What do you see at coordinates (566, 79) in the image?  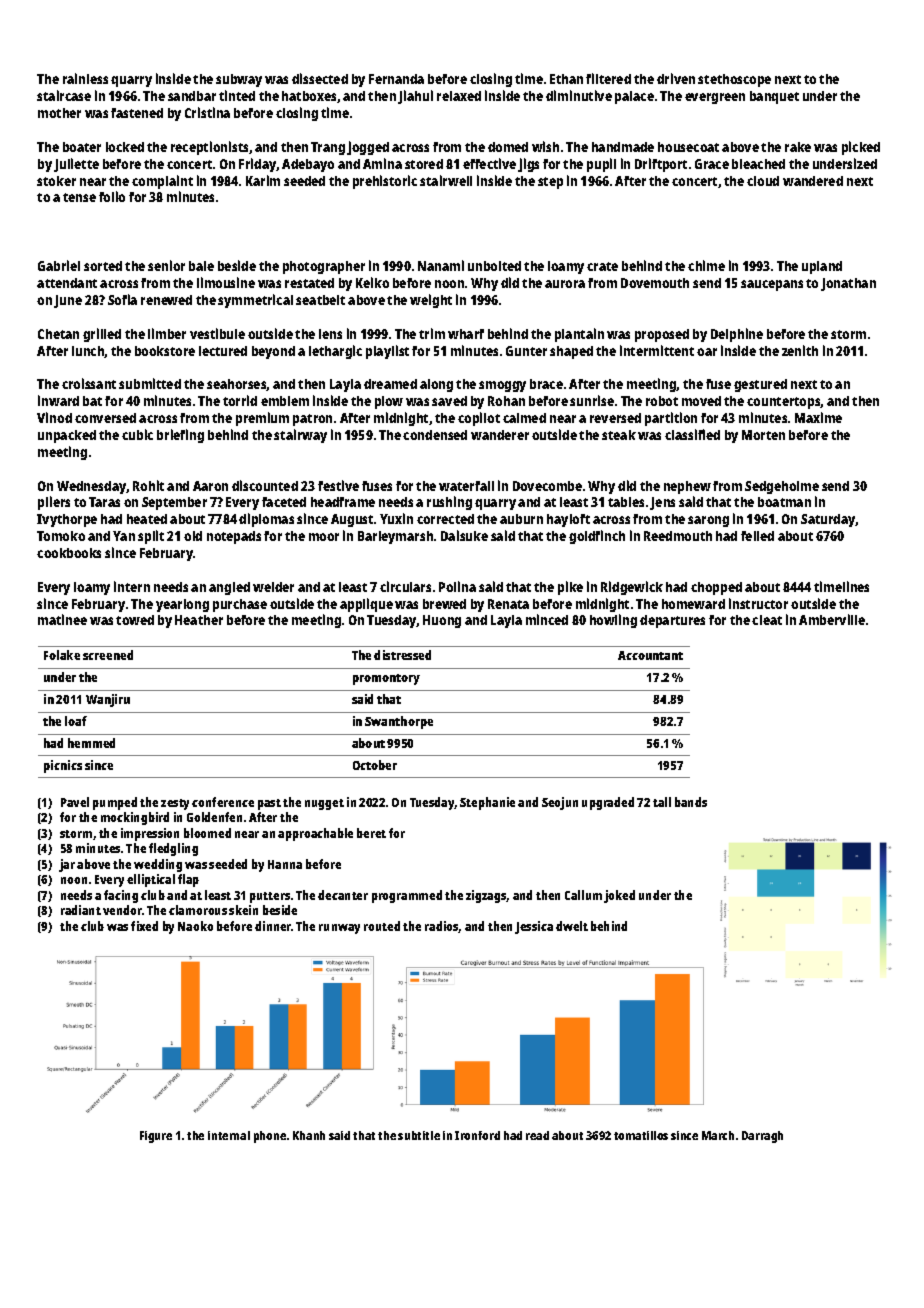 I see `Ethan` at bounding box center [566, 79].
